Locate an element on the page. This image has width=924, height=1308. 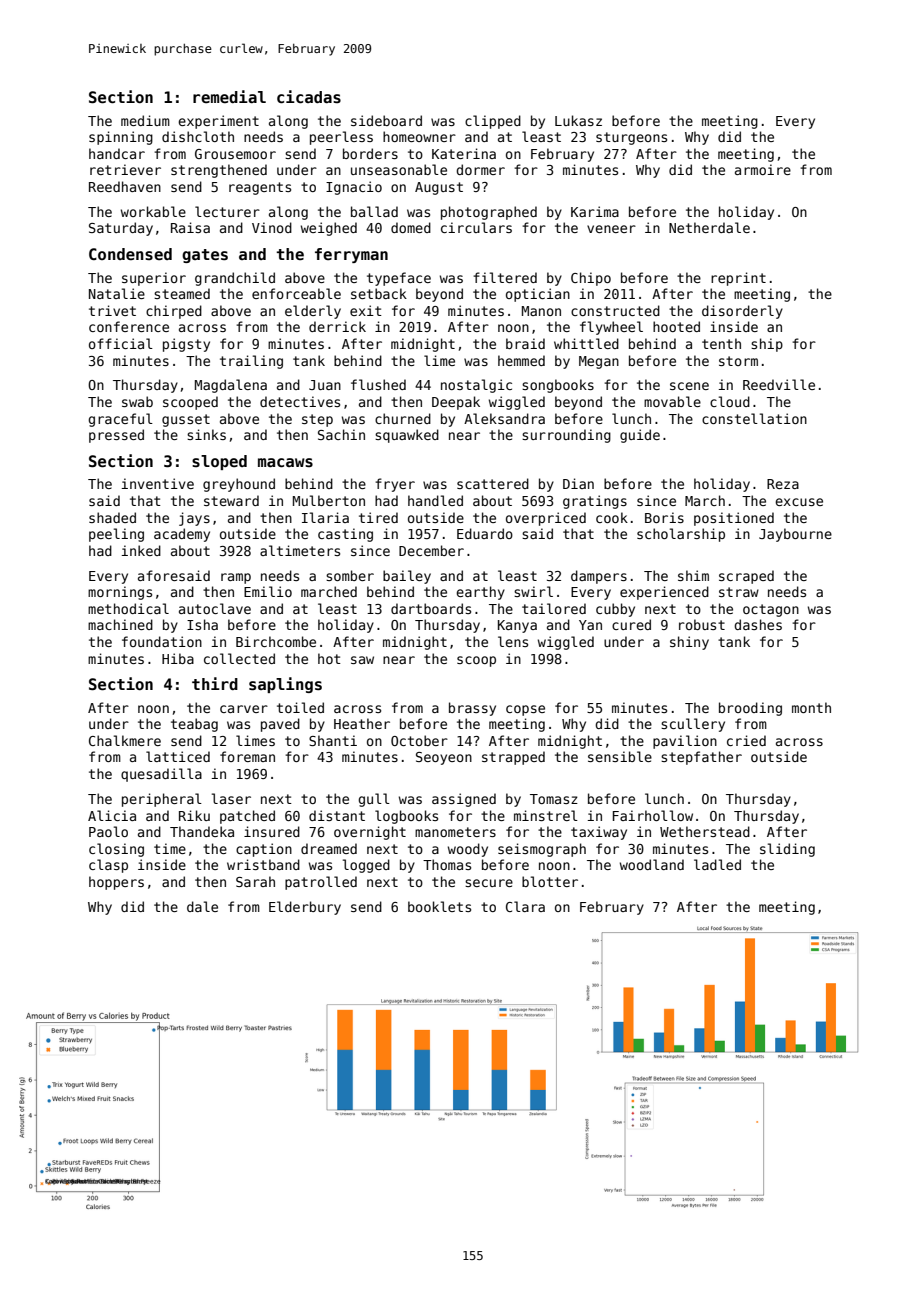
Aleksandra is located at coordinates (504, 418).
